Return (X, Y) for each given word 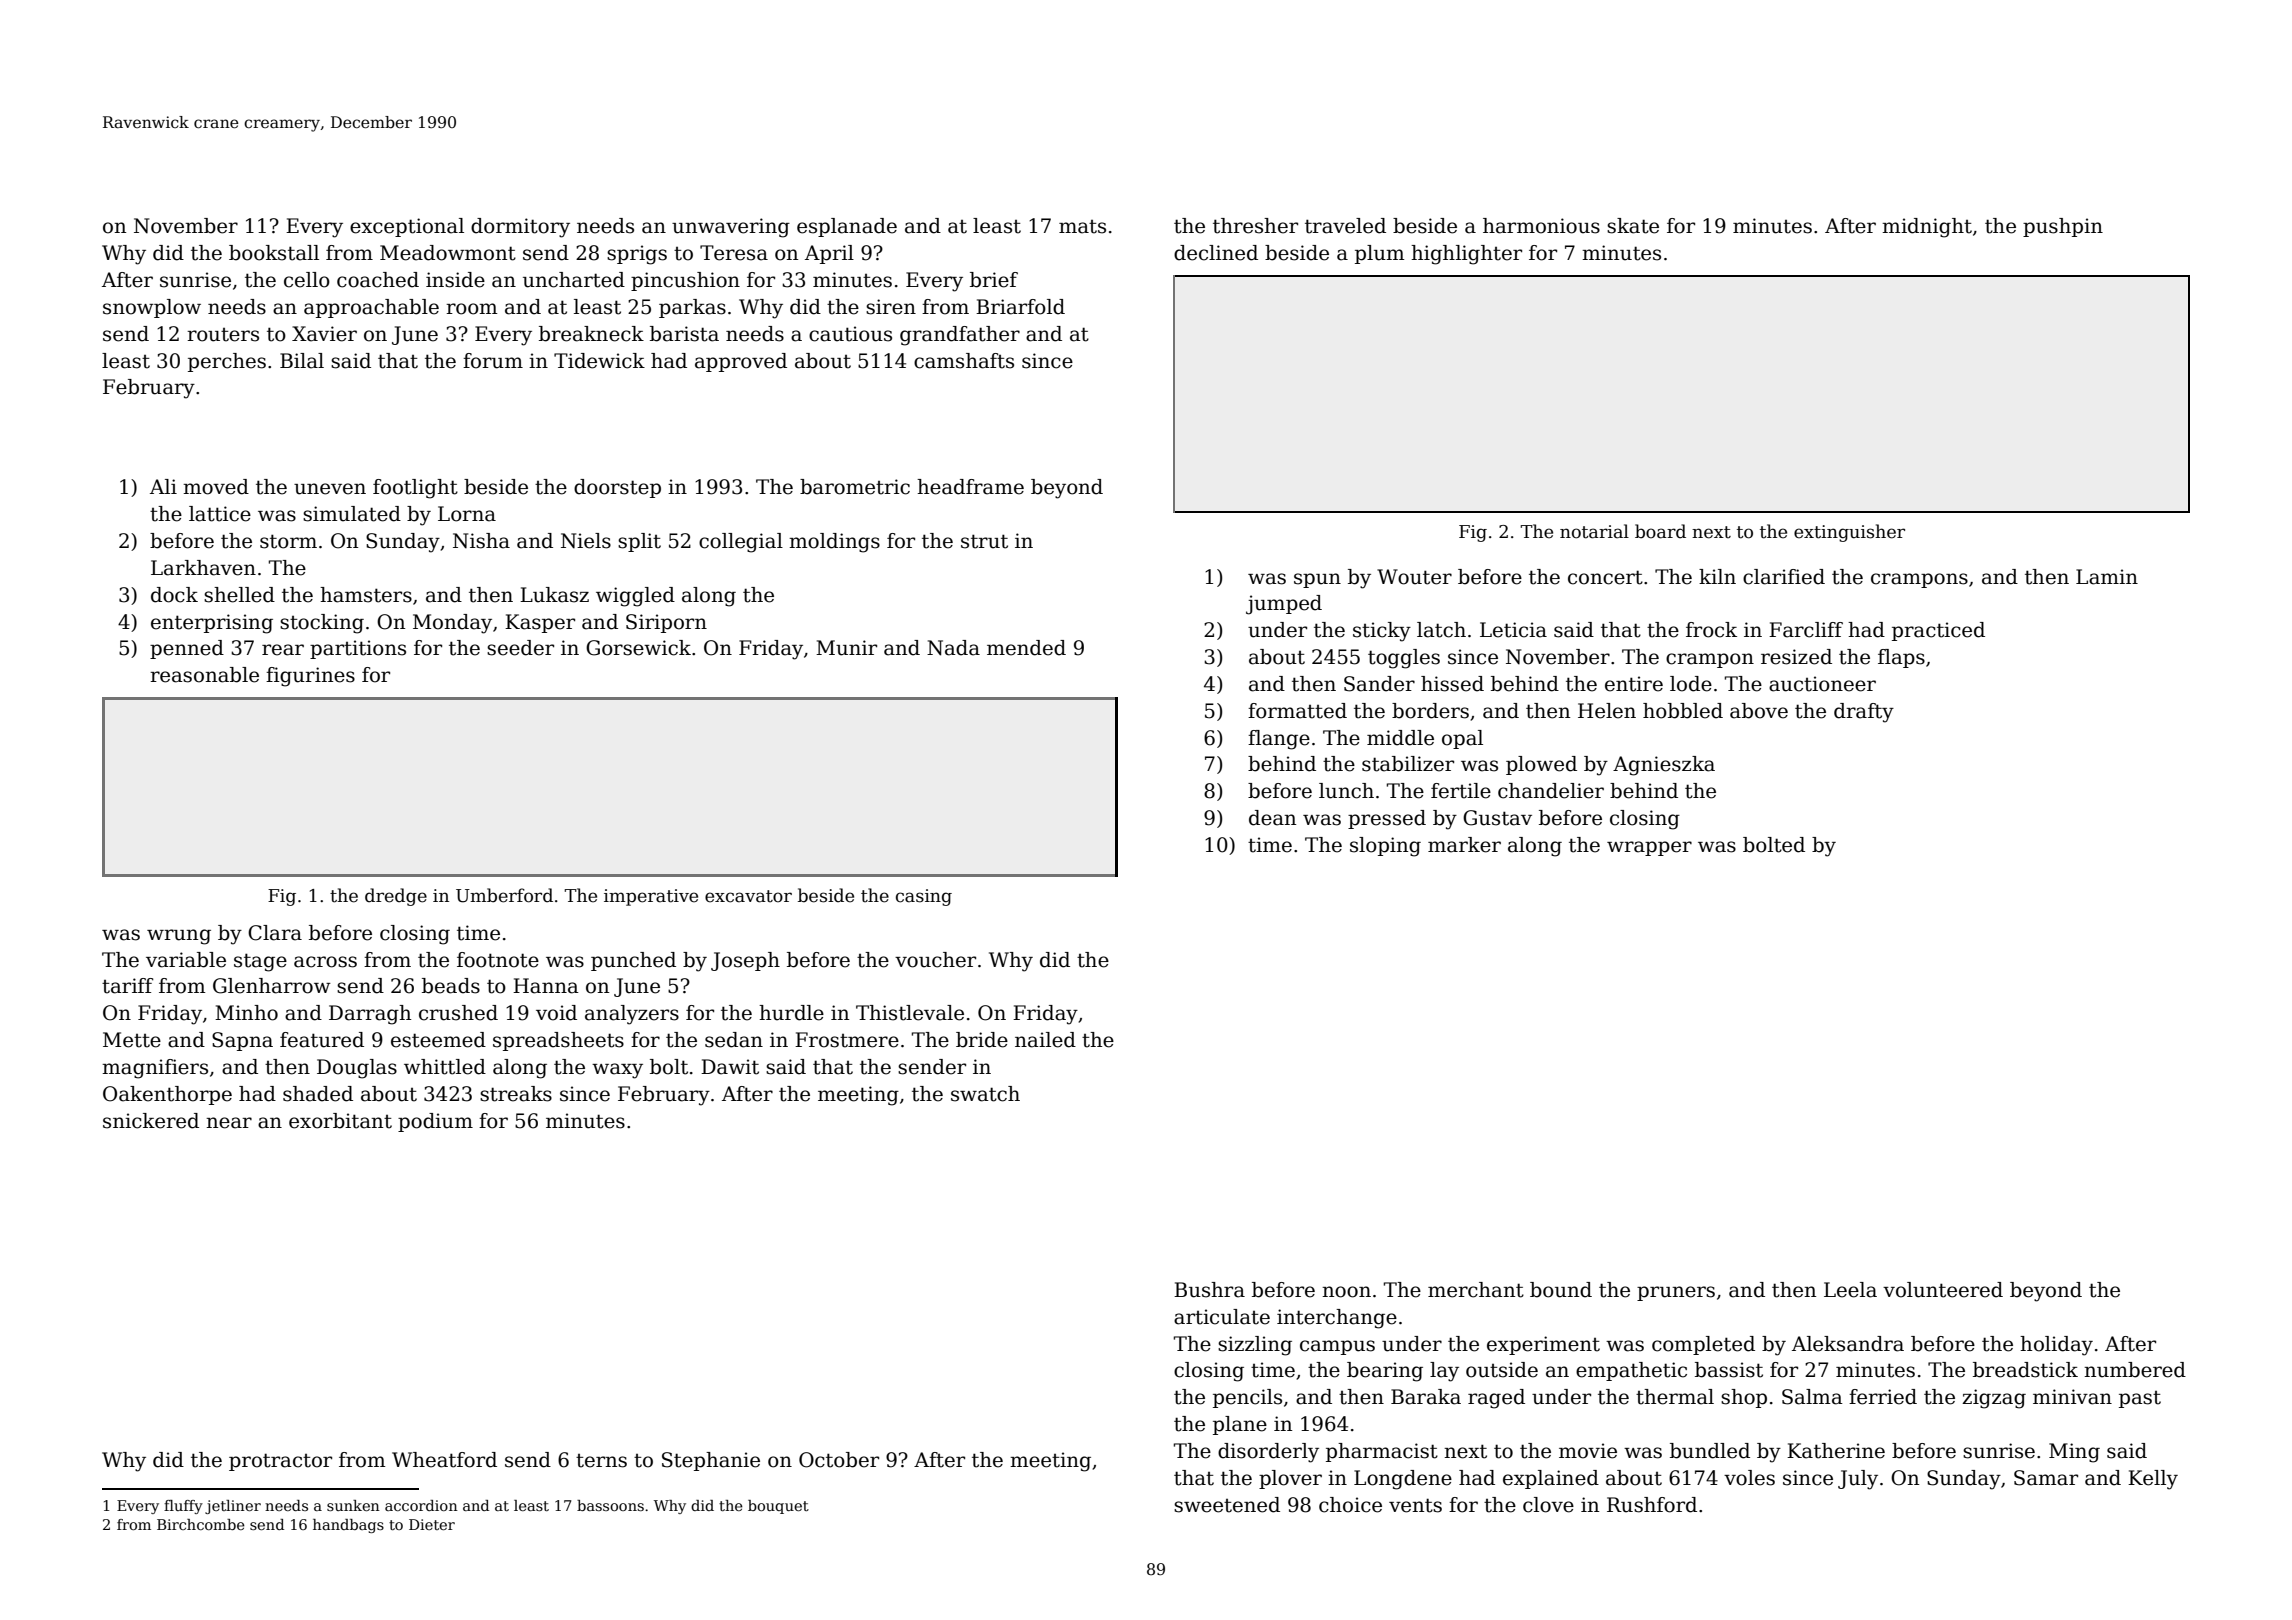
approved (741, 362)
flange (1279, 740)
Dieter (432, 1524)
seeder (520, 648)
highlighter (1466, 255)
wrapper (1649, 848)
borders (1430, 711)
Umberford (504, 895)
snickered (151, 1121)
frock (1711, 630)
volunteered (1943, 1290)
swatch (985, 1094)
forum (493, 361)
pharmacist (1382, 1452)
